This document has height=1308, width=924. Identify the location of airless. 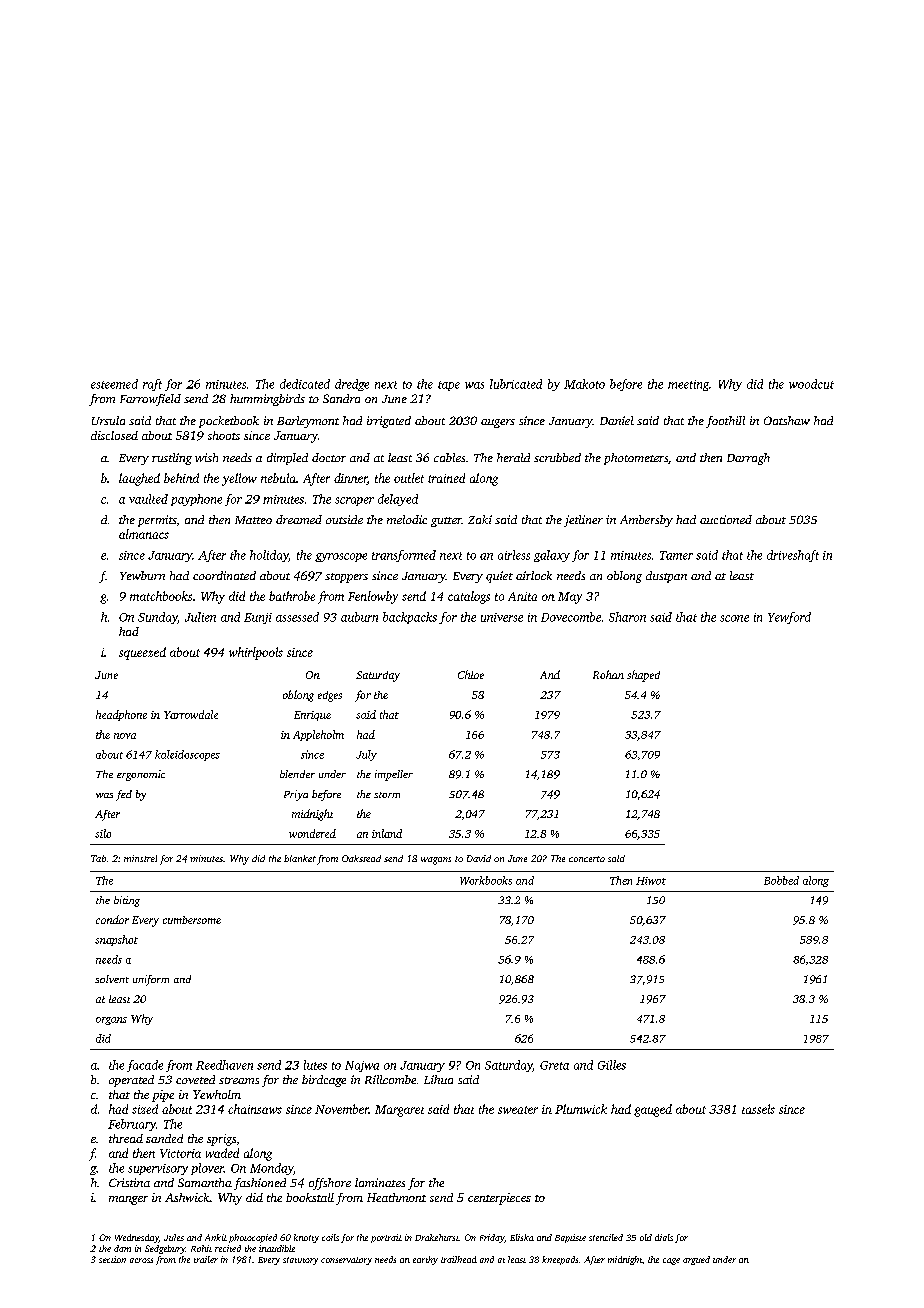
(514, 555).
